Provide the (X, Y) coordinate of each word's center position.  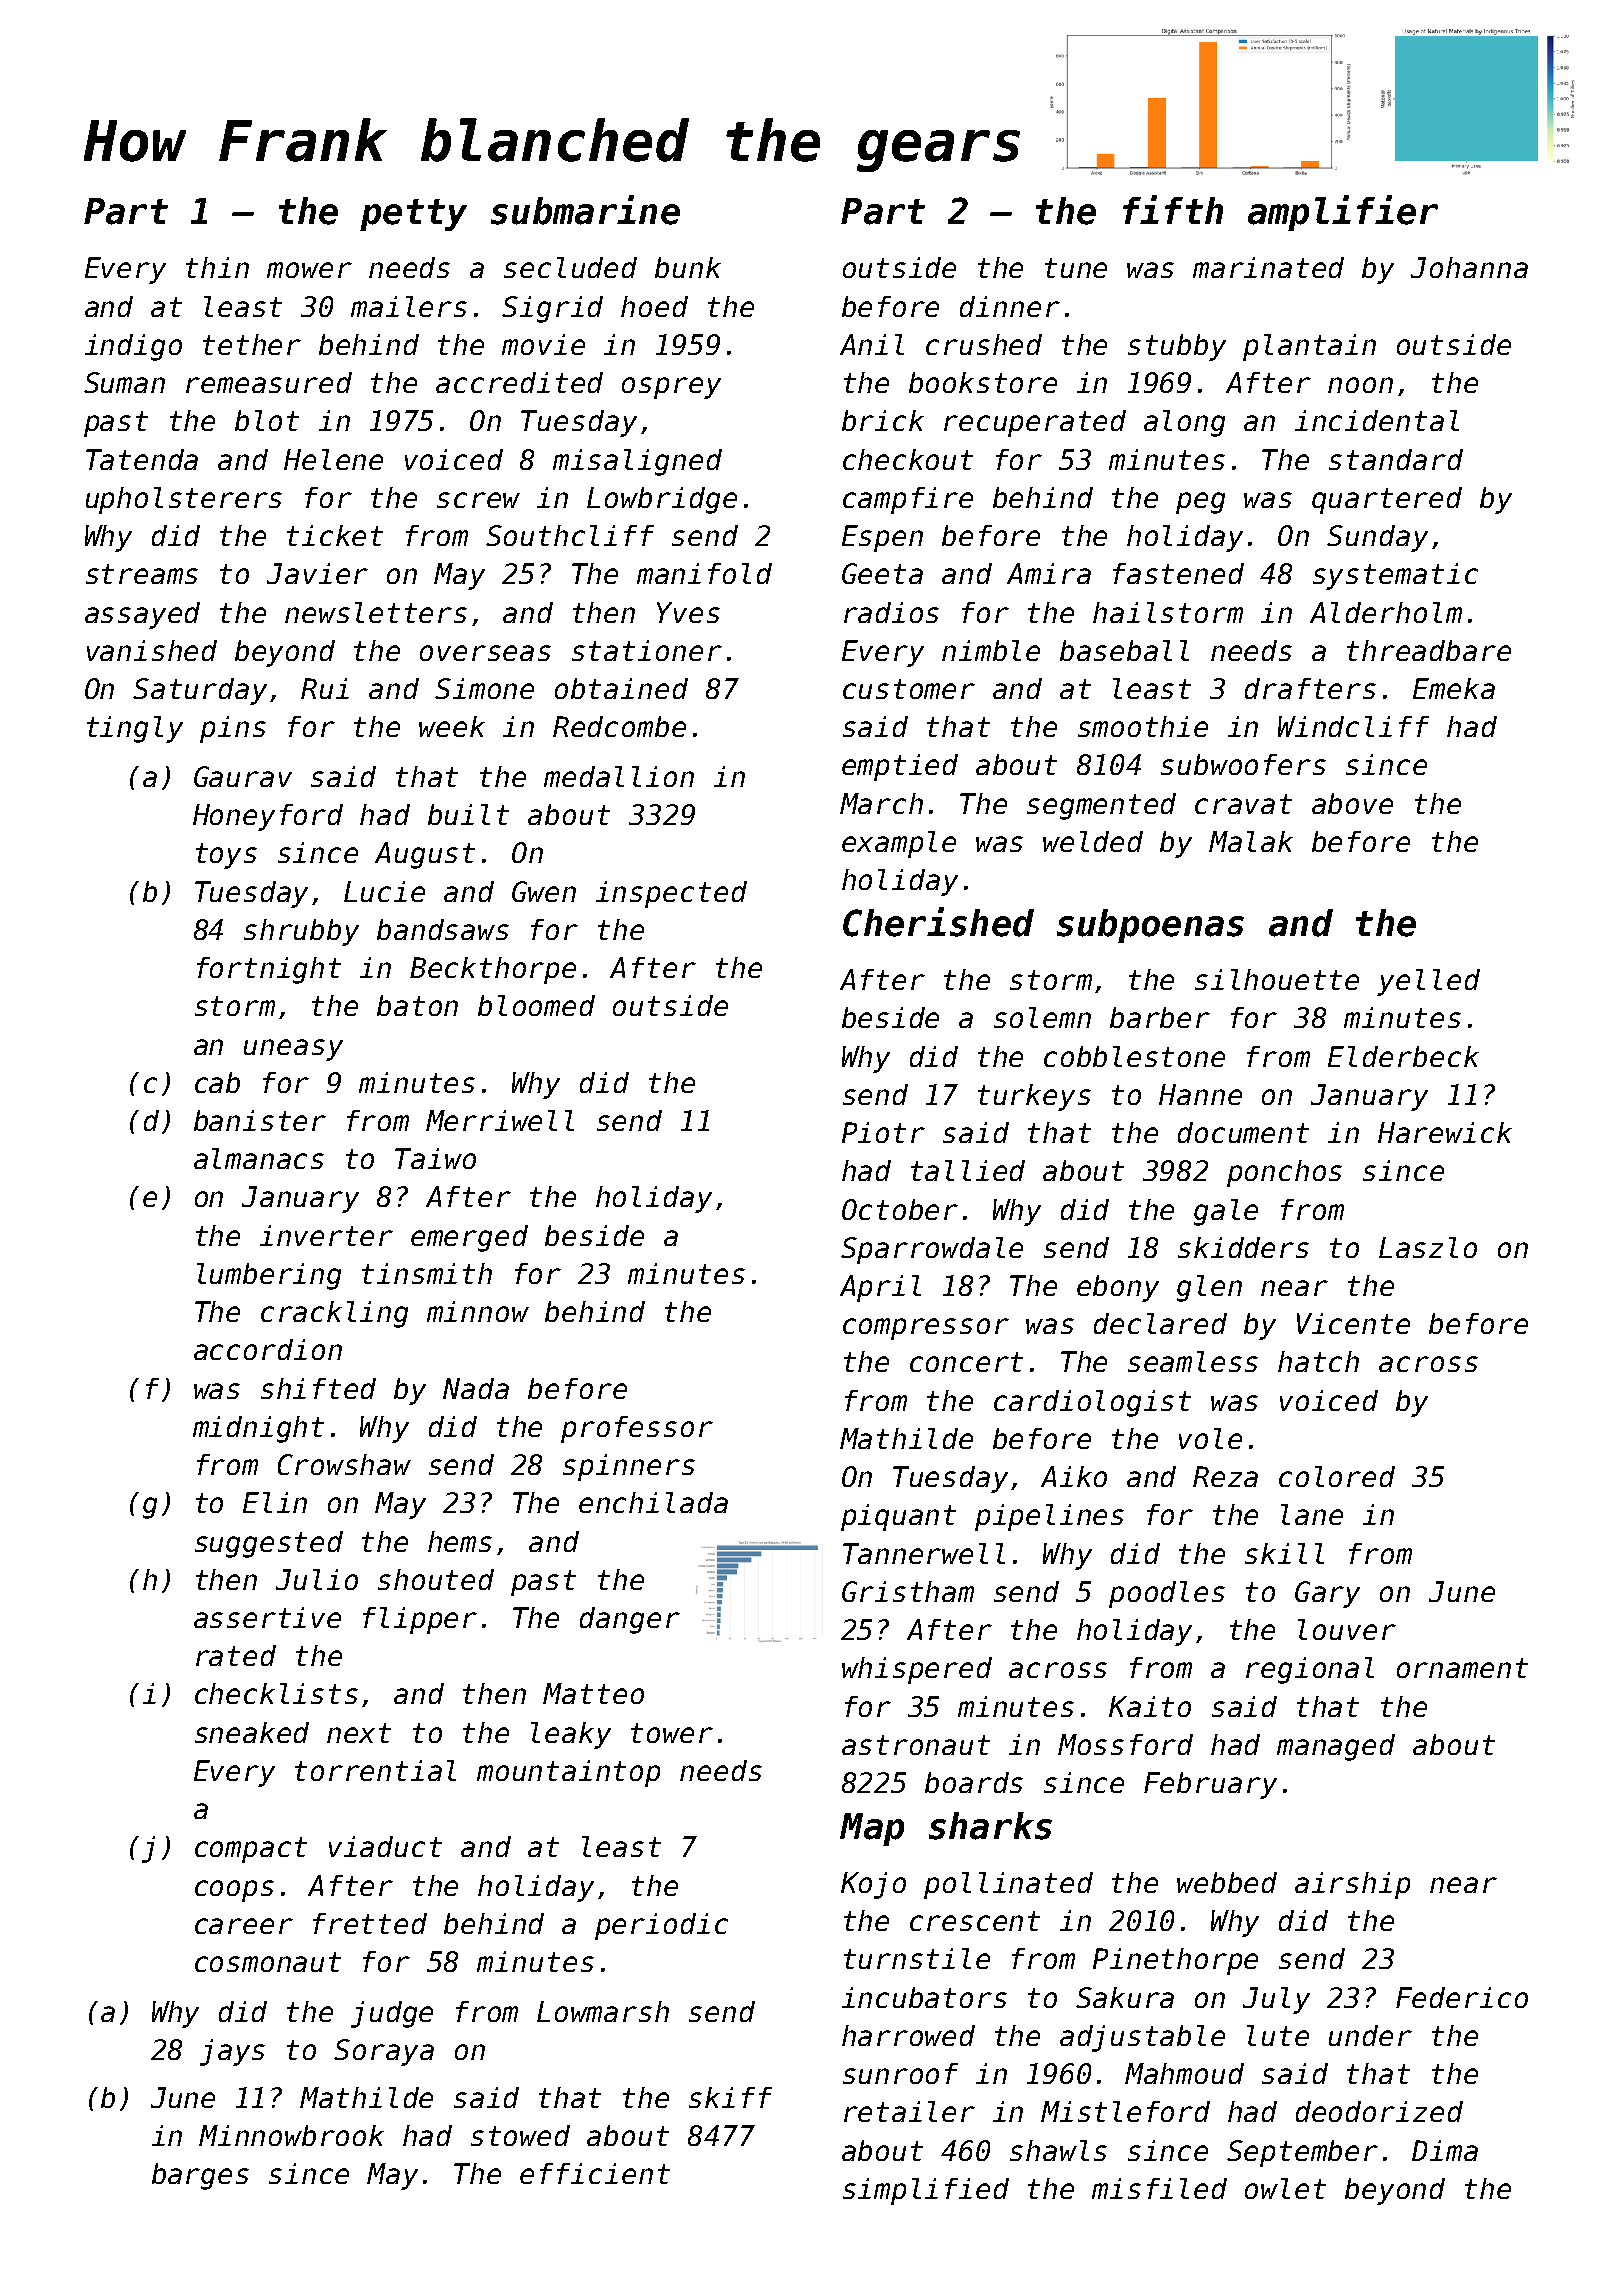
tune (1076, 268)
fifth (1173, 209)
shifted (318, 1388)
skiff (730, 2097)
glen (1209, 1288)
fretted (370, 1923)
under (1370, 2035)
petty (413, 215)
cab (217, 1082)
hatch (1318, 1361)
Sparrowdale (932, 1250)
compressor (926, 1329)
